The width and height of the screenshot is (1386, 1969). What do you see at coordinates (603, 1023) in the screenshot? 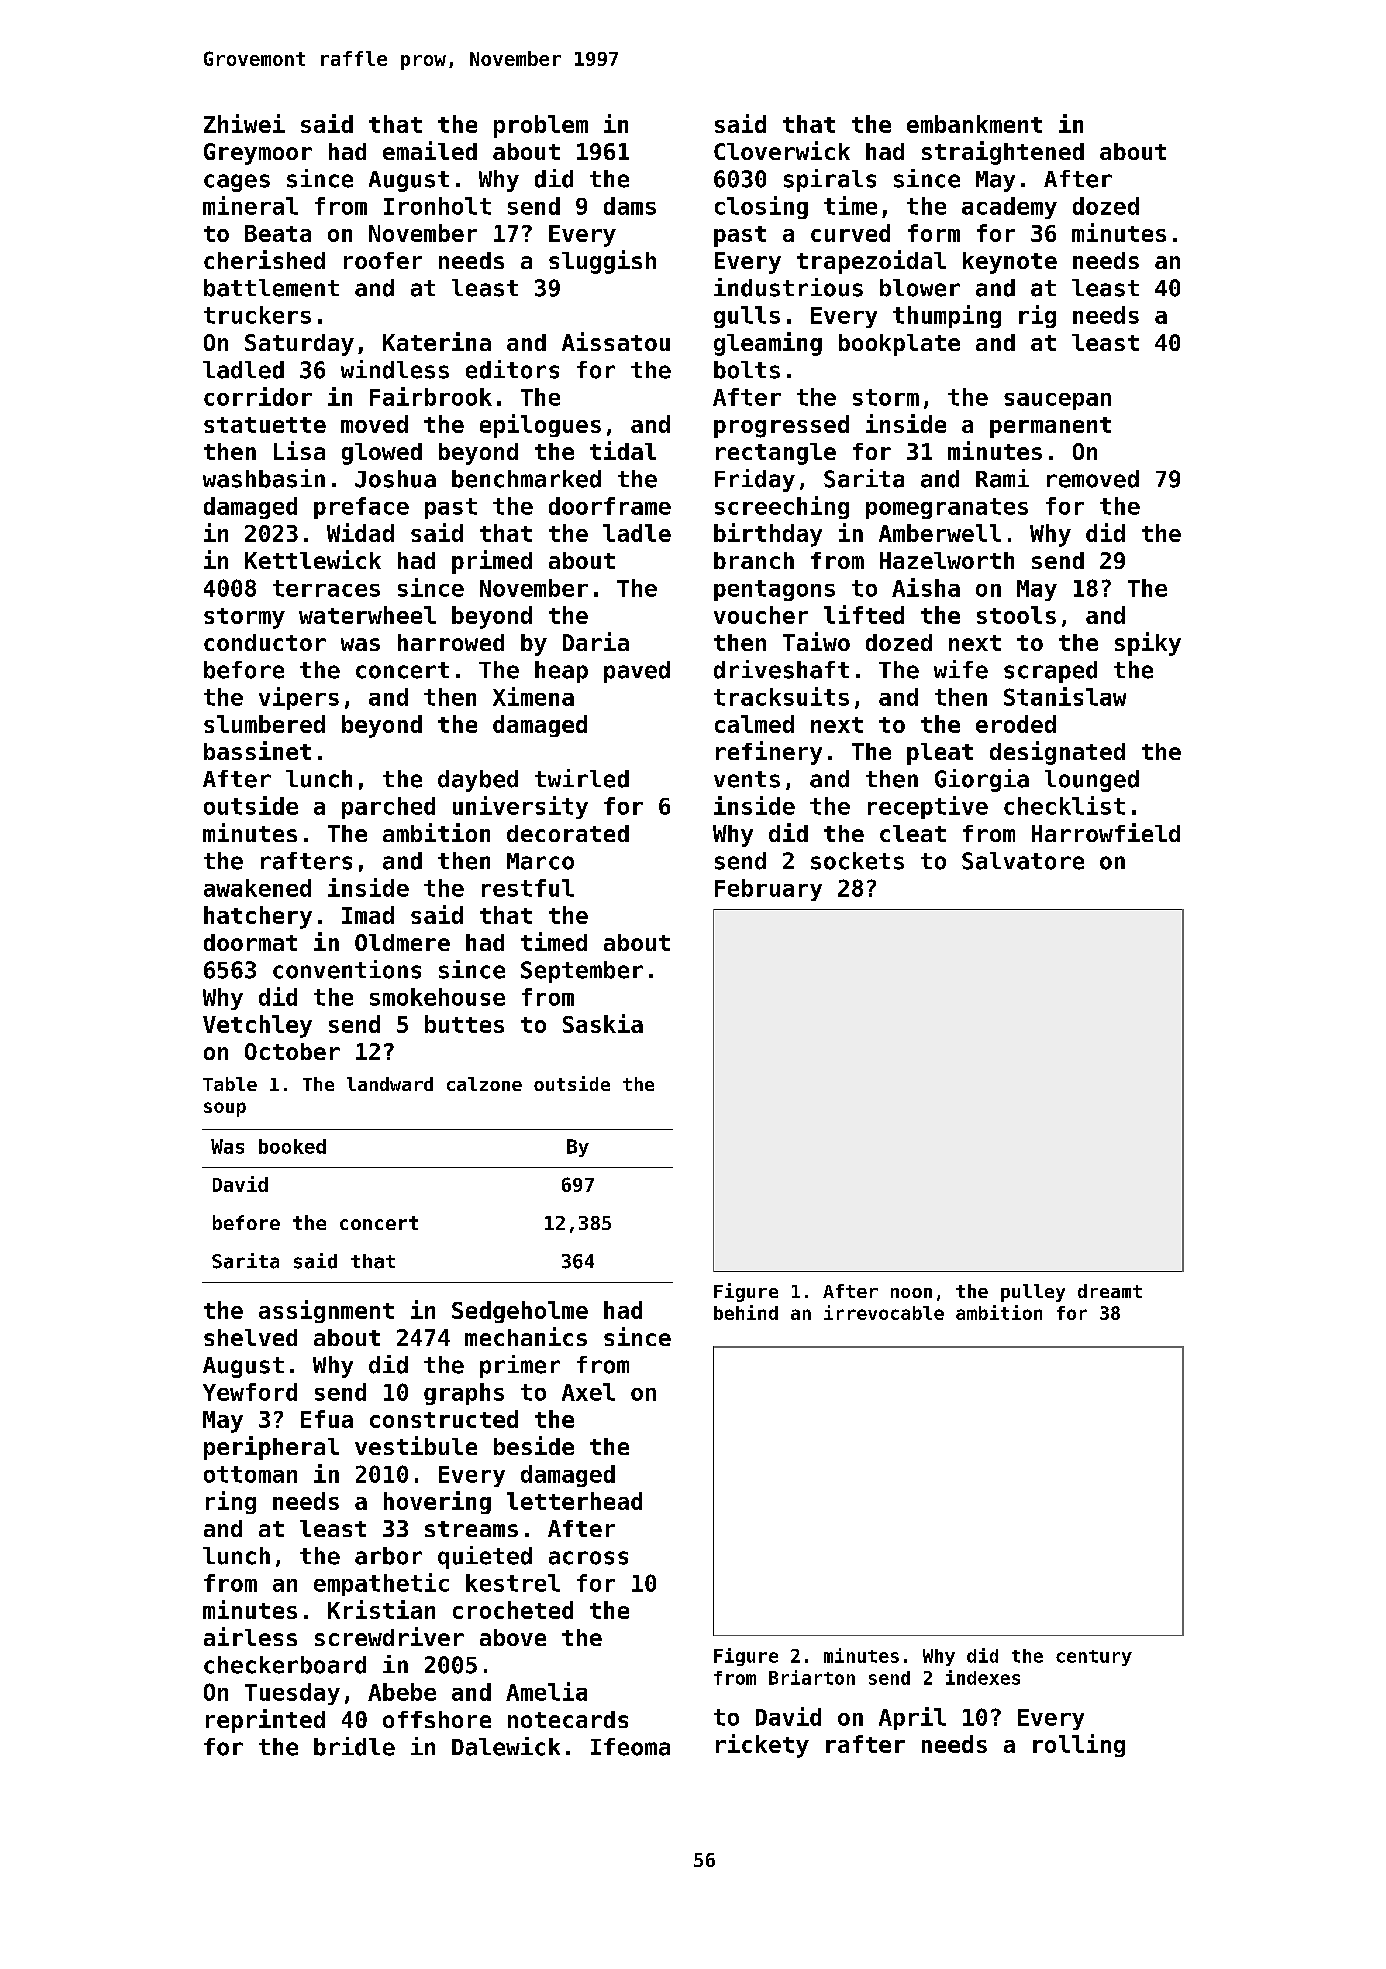
I see `Saskia` at bounding box center [603, 1023].
